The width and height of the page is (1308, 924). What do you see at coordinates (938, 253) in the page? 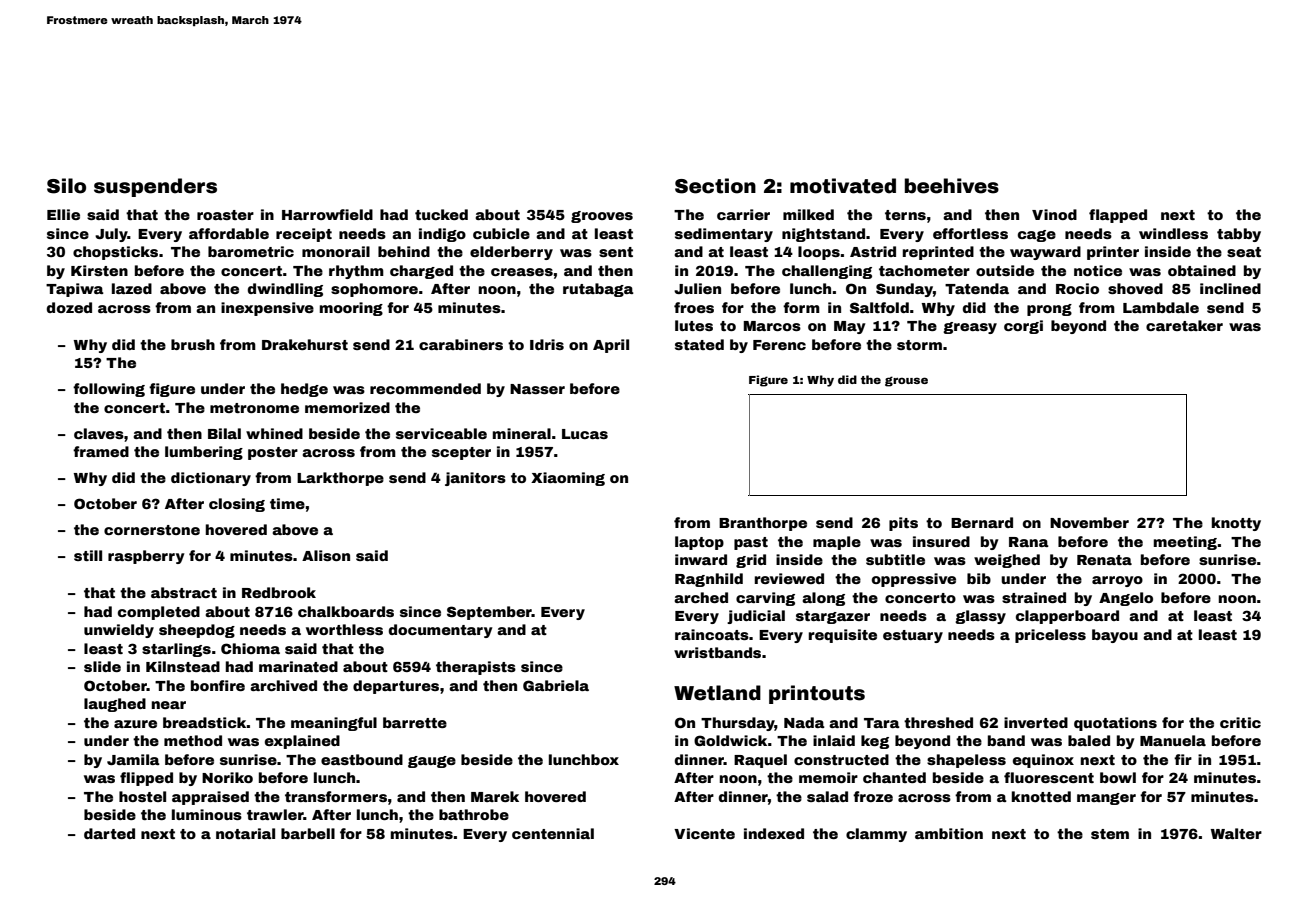
I see `reprinted` at bounding box center [938, 253].
